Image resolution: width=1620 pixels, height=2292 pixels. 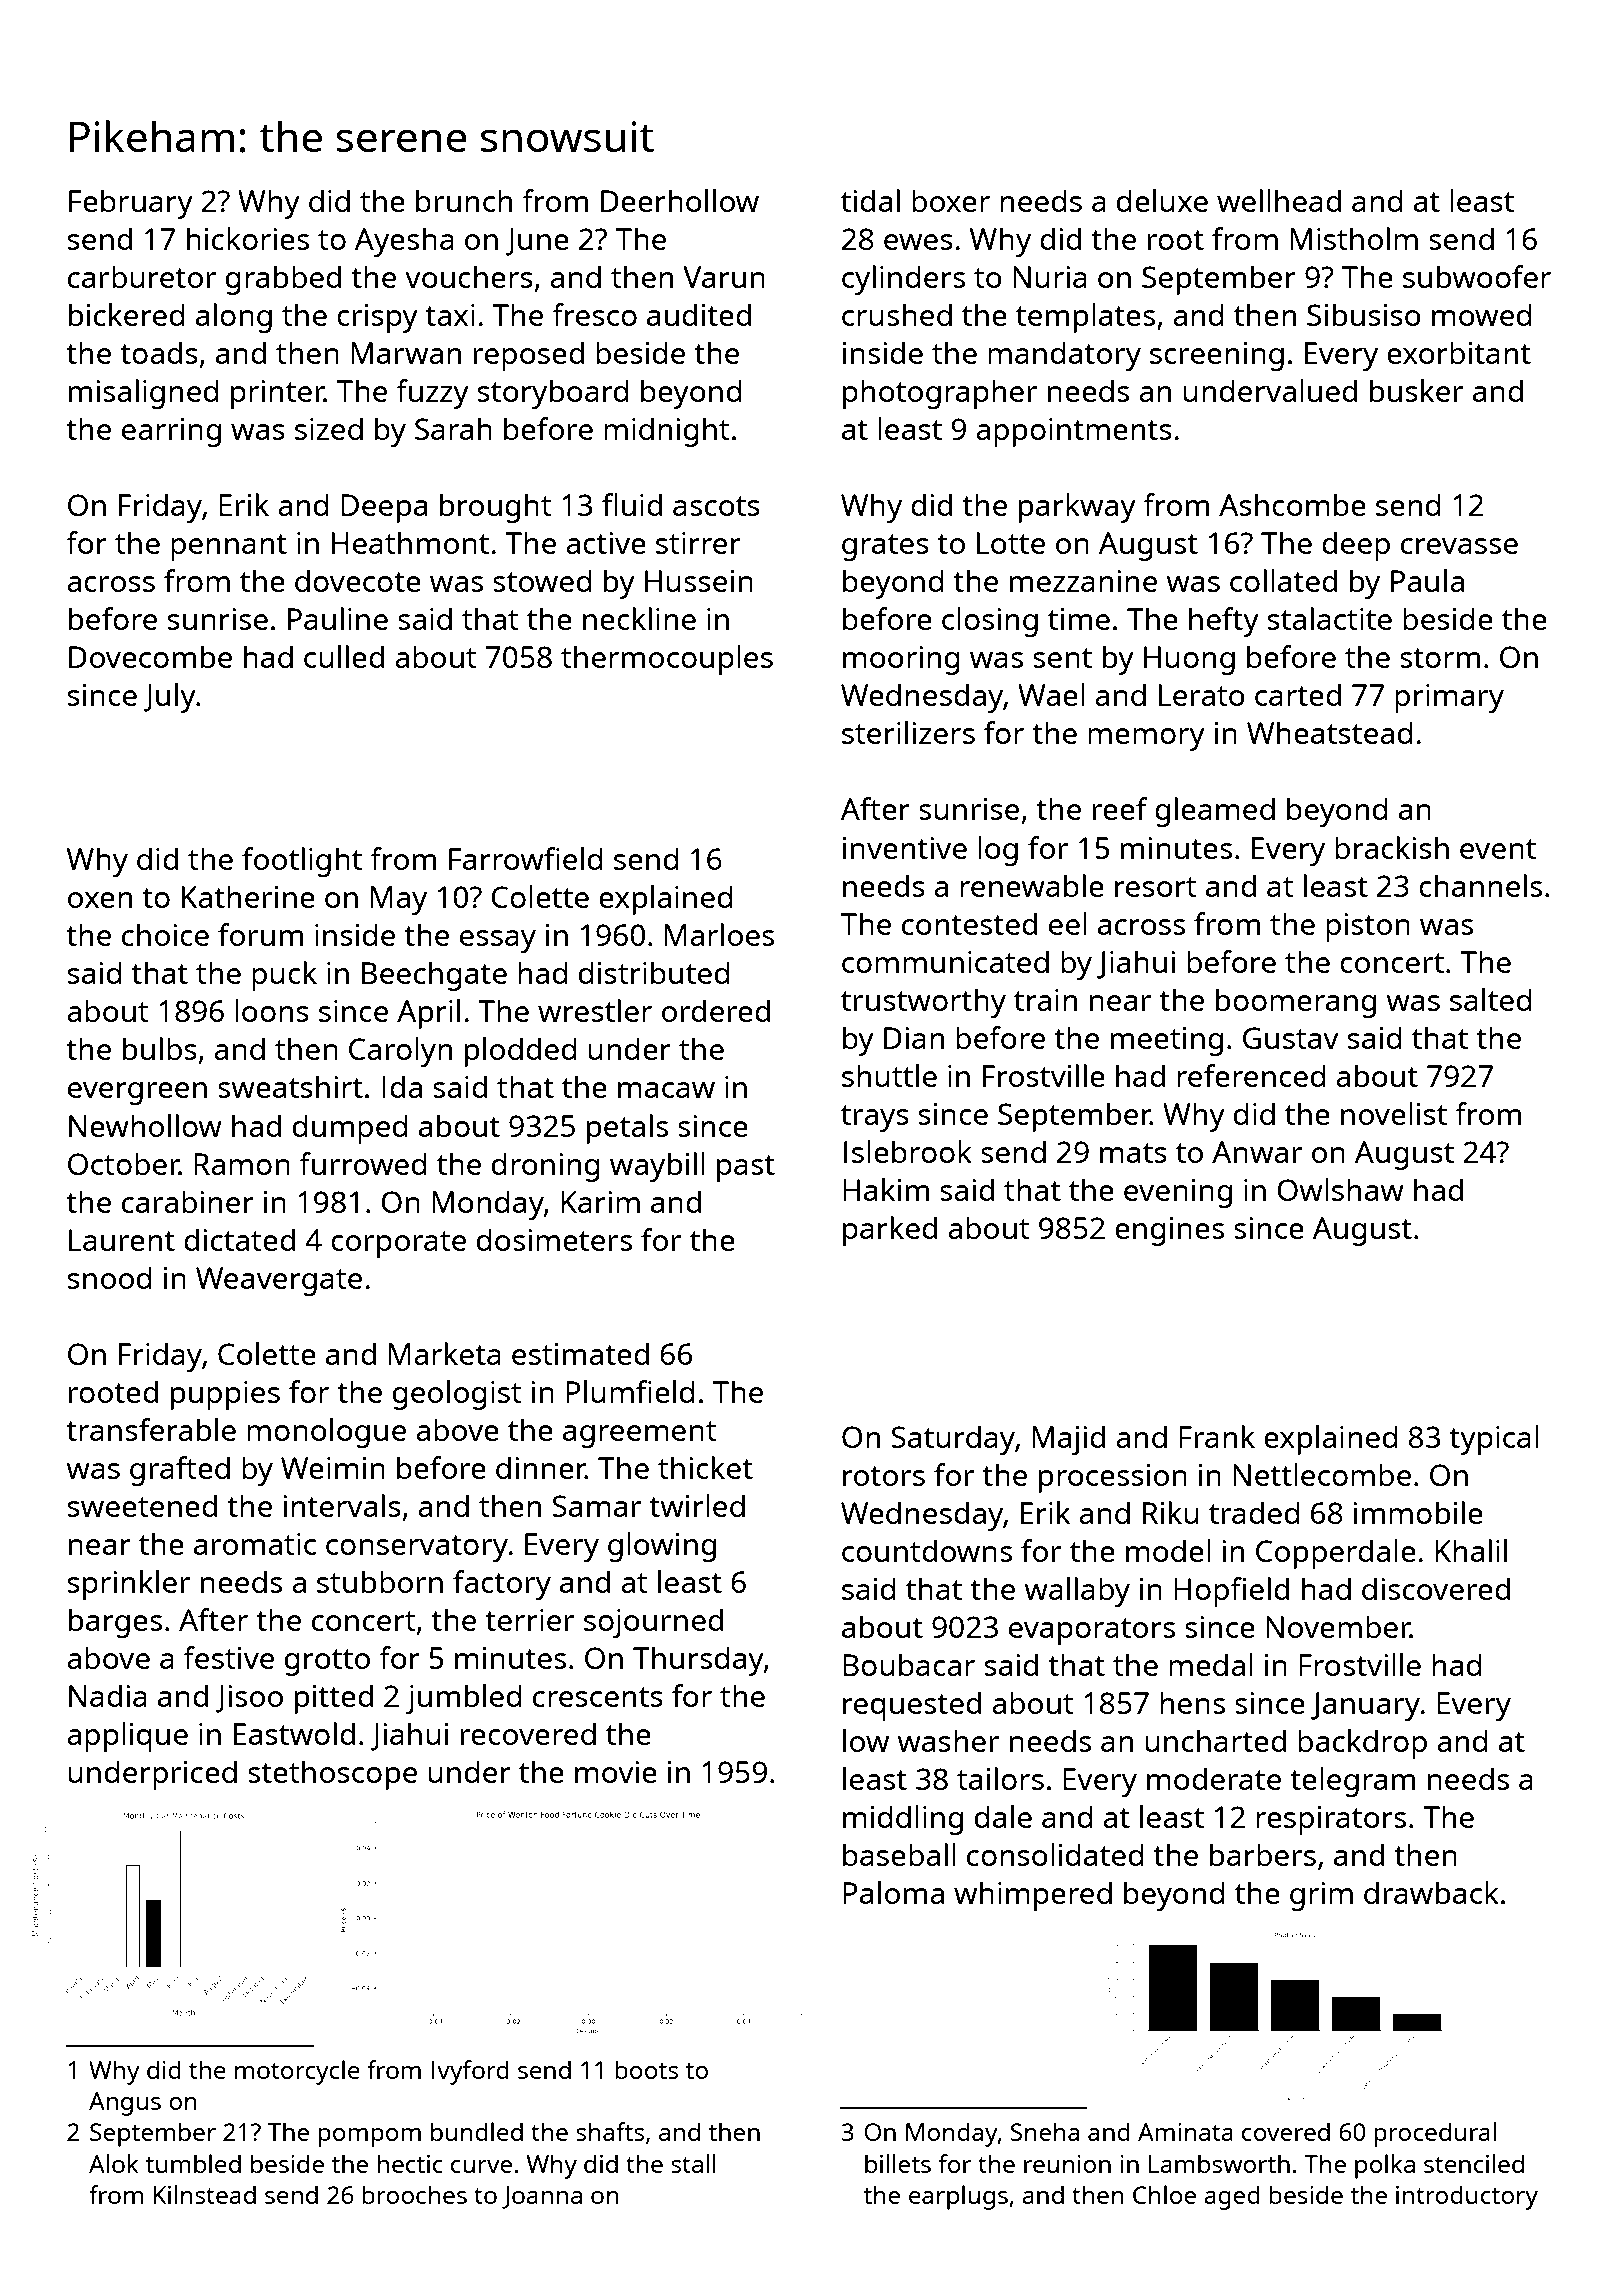 I want to click on Alok, so click(x=114, y=2163).
